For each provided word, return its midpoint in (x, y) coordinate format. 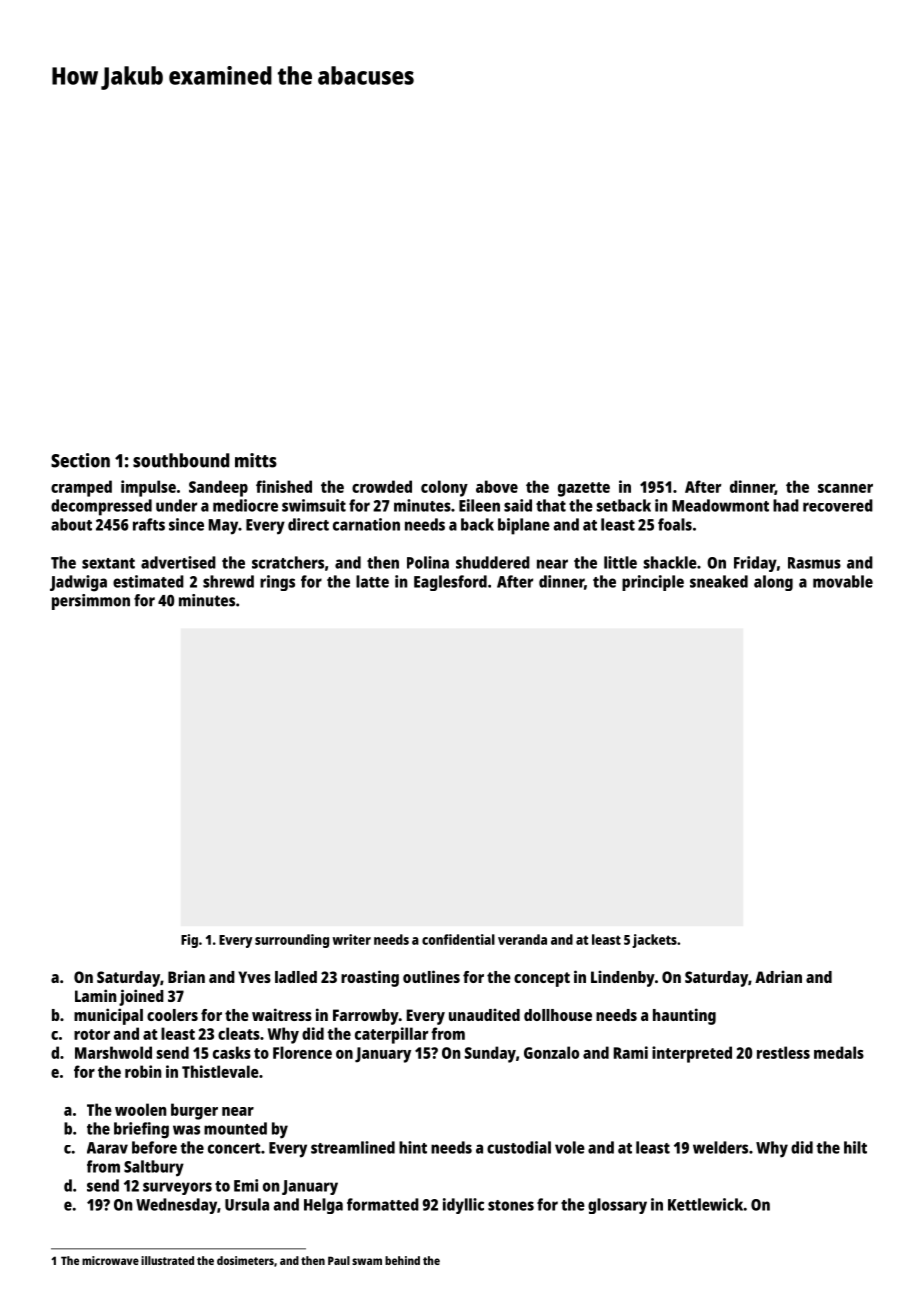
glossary (617, 1206)
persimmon (91, 602)
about (71, 524)
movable (843, 581)
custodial (519, 1147)
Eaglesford (450, 583)
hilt (855, 1147)
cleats (239, 1033)
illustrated (167, 1260)
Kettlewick (705, 1204)
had (786, 505)
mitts (256, 460)
